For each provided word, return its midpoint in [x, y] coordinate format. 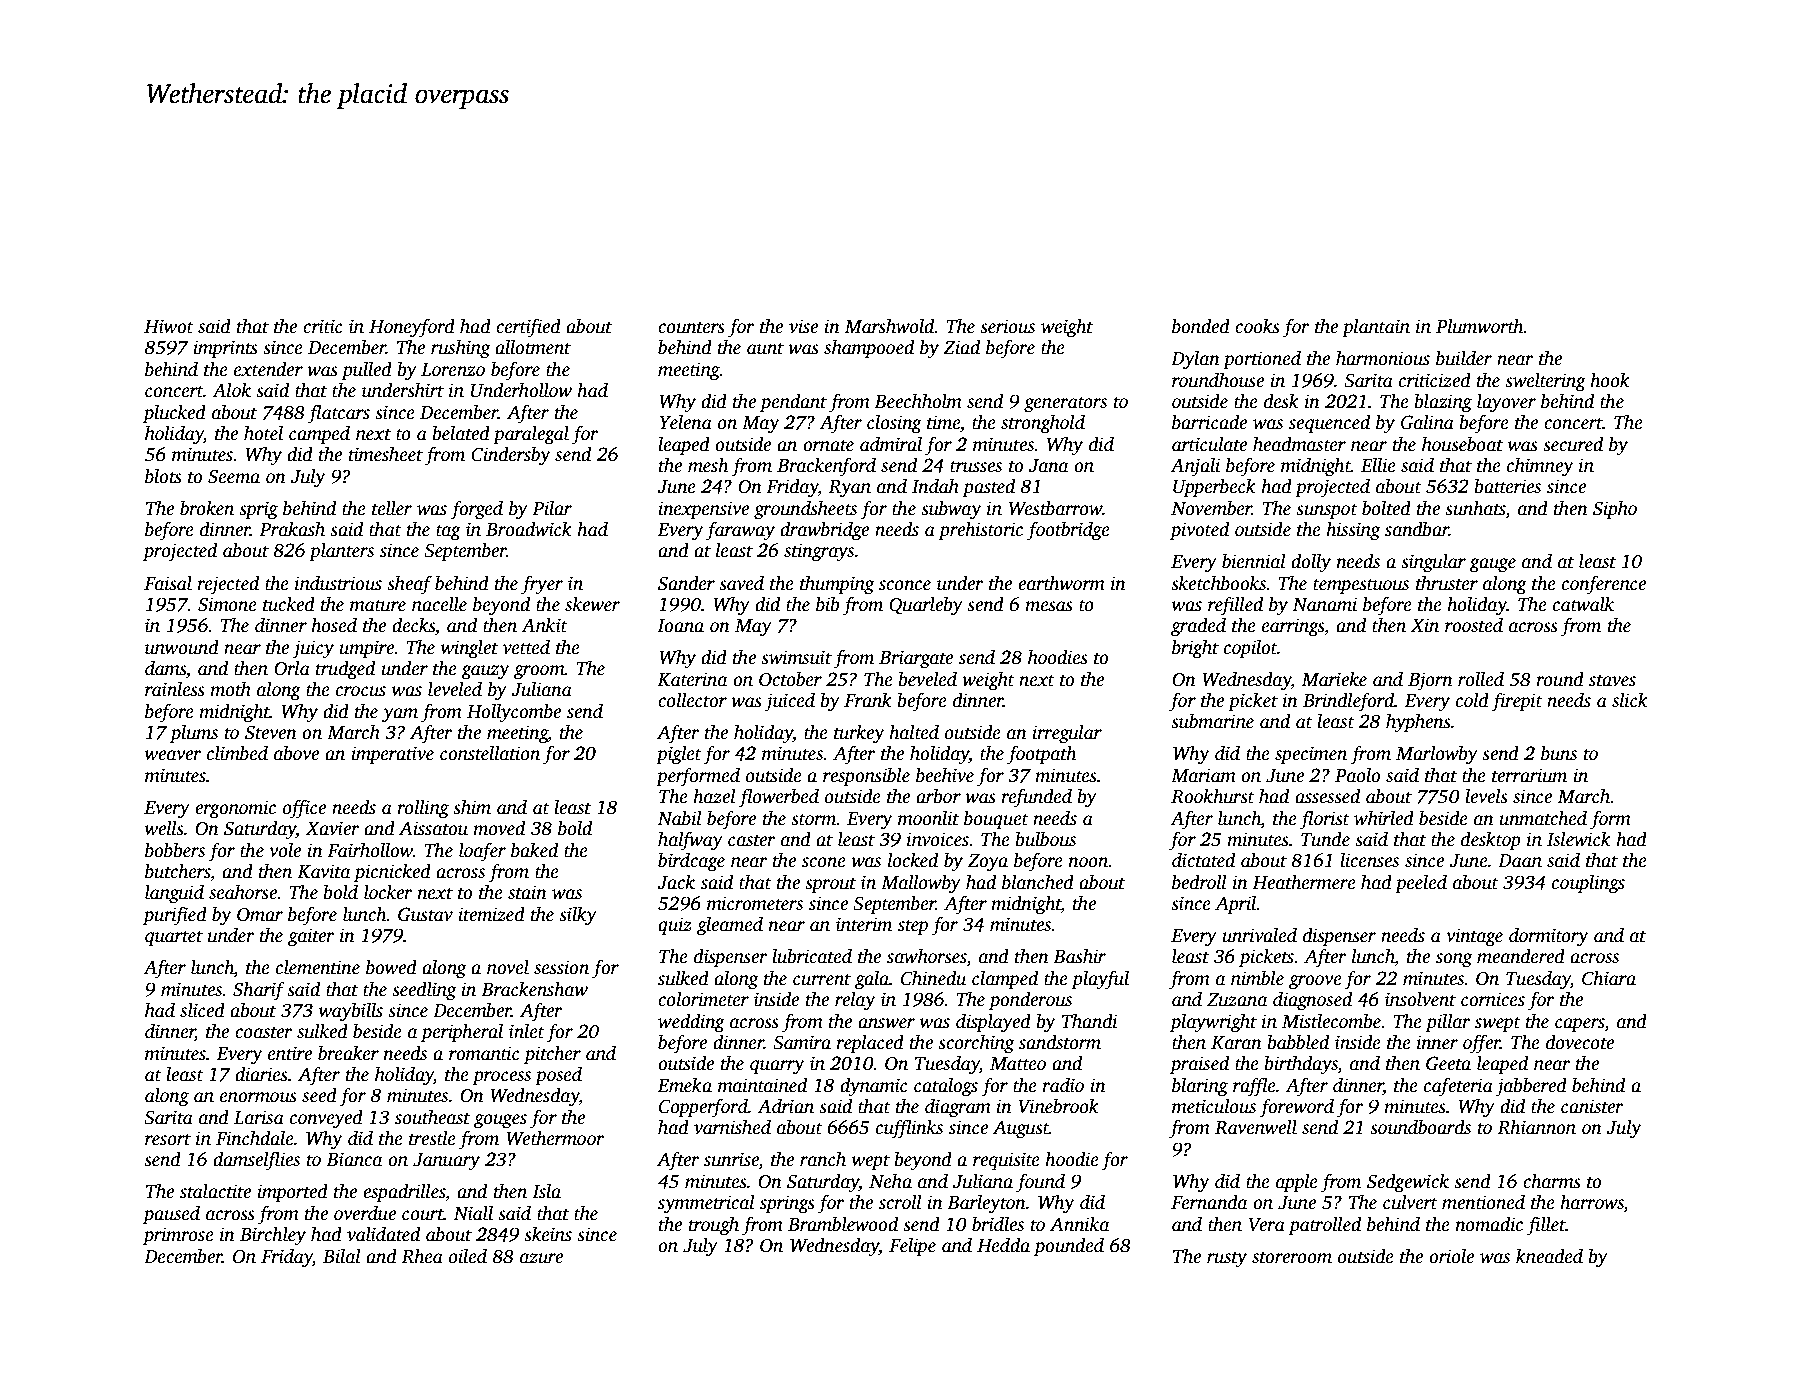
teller [392, 508]
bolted [1386, 508]
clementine [318, 967]
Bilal [342, 1256]
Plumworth [1480, 326]
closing [894, 424]
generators [1065, 404]
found [1040, 1183]
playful [1100, 980]
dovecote [1580, 1042]
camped [319, 435]
